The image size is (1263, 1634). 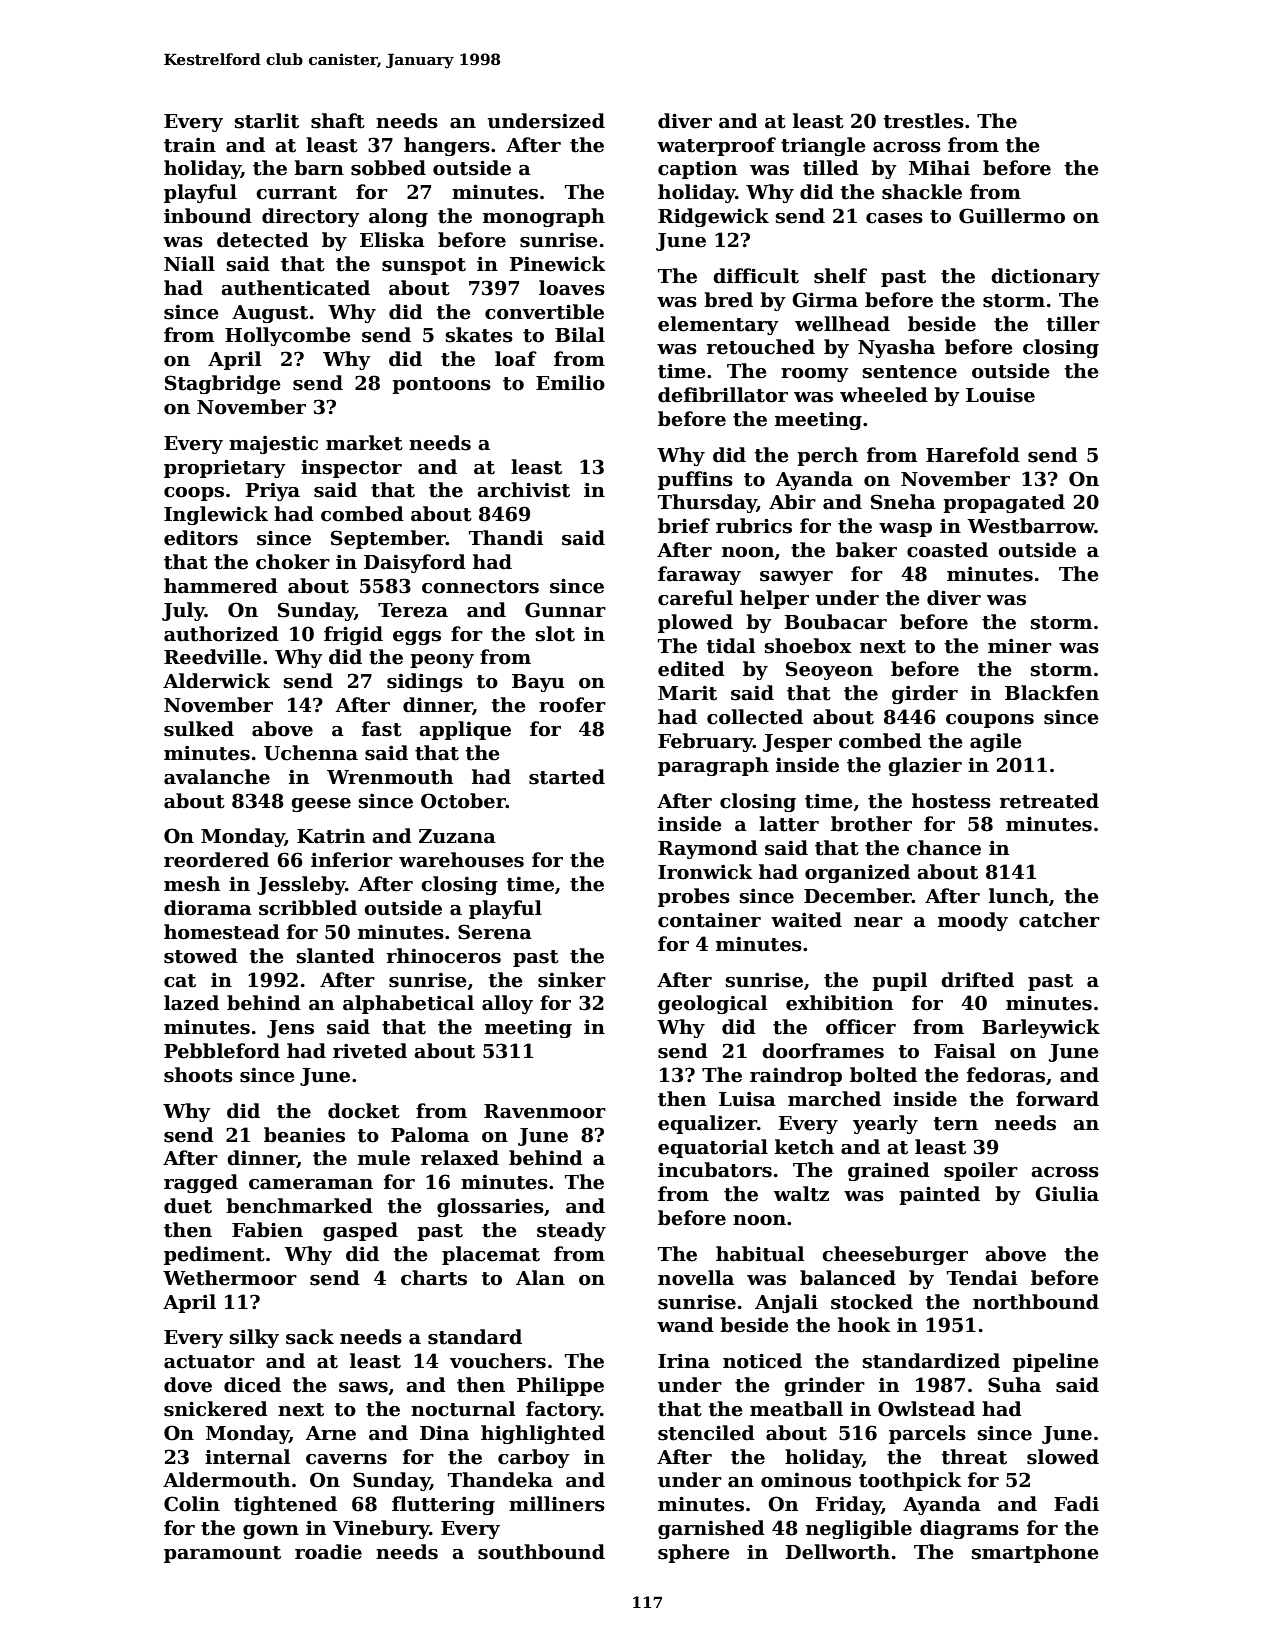 What do you see at coordinates (1041, 1028) in the screenshot?
I see `Barleywick` at bounding box center [1041, 1028].
